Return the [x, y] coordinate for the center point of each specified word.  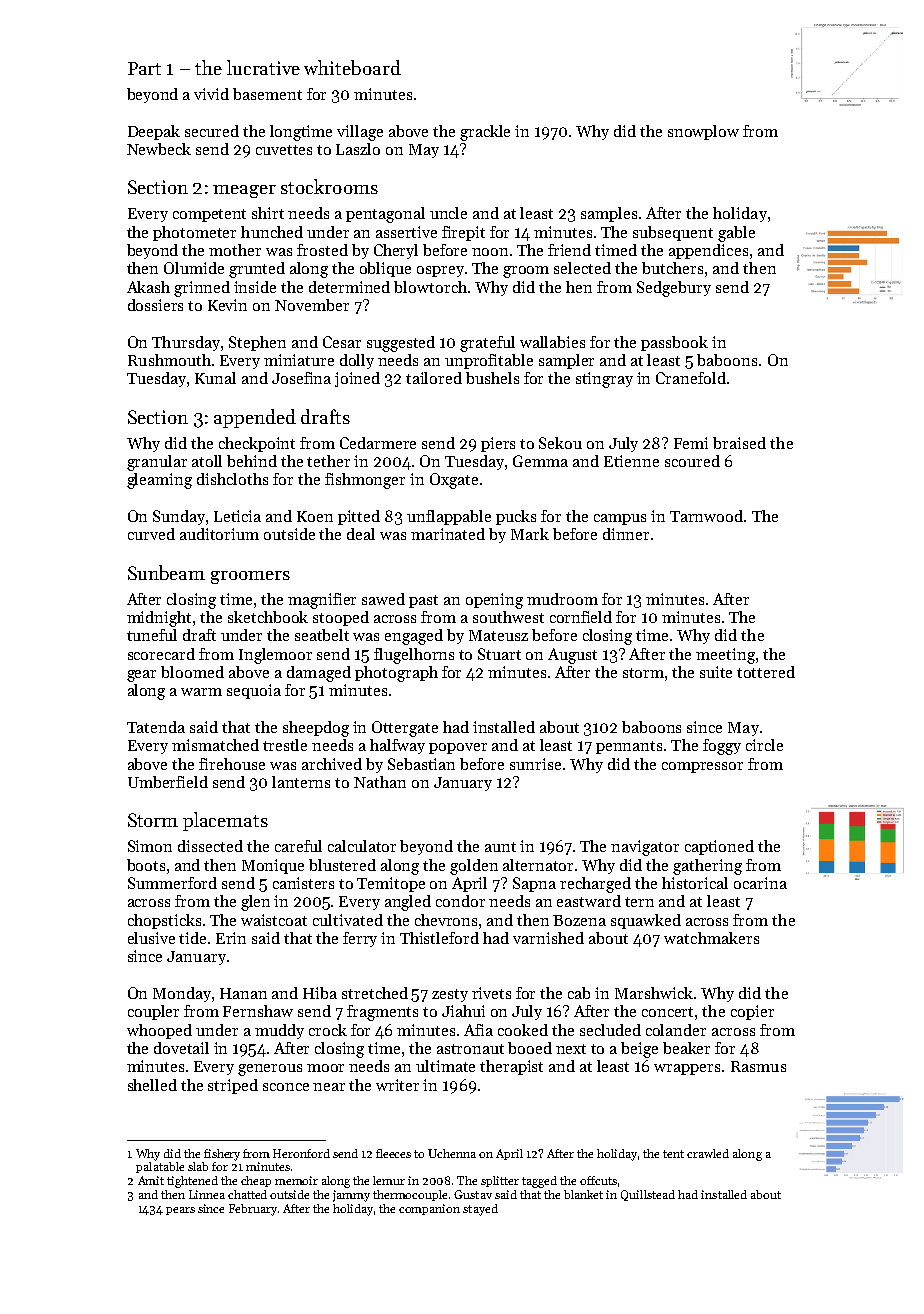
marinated [448, 534]
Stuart [499, 654]
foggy [722, 747]
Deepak [154, 132]
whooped [159, 1031]
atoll [207, 461]
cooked [523, 1030]
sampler [566, 361]
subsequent [673, 233]
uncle [448, 213]
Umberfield [168, 782]
